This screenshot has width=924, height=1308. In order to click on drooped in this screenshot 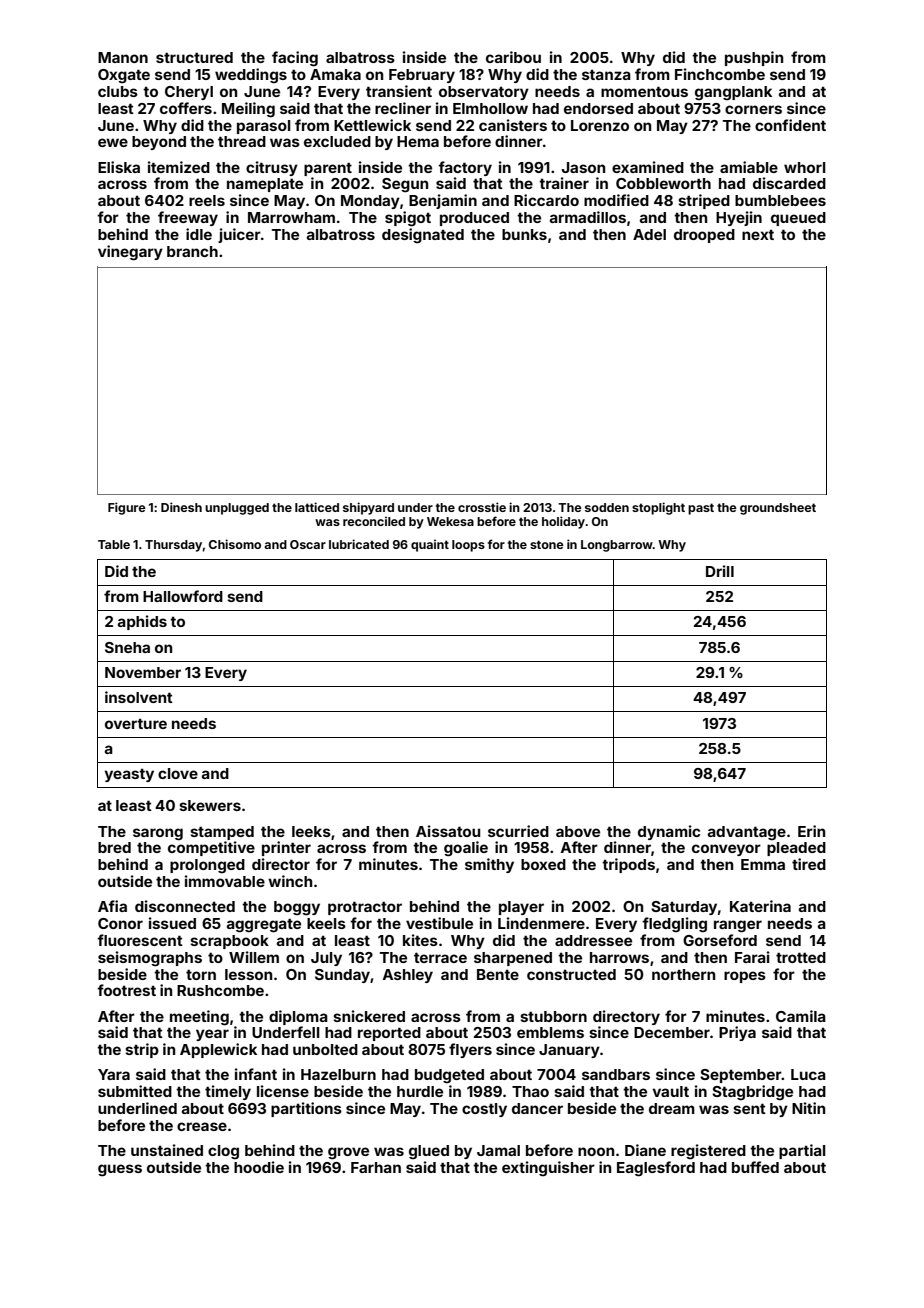, I will do `click(704, 236)`.
